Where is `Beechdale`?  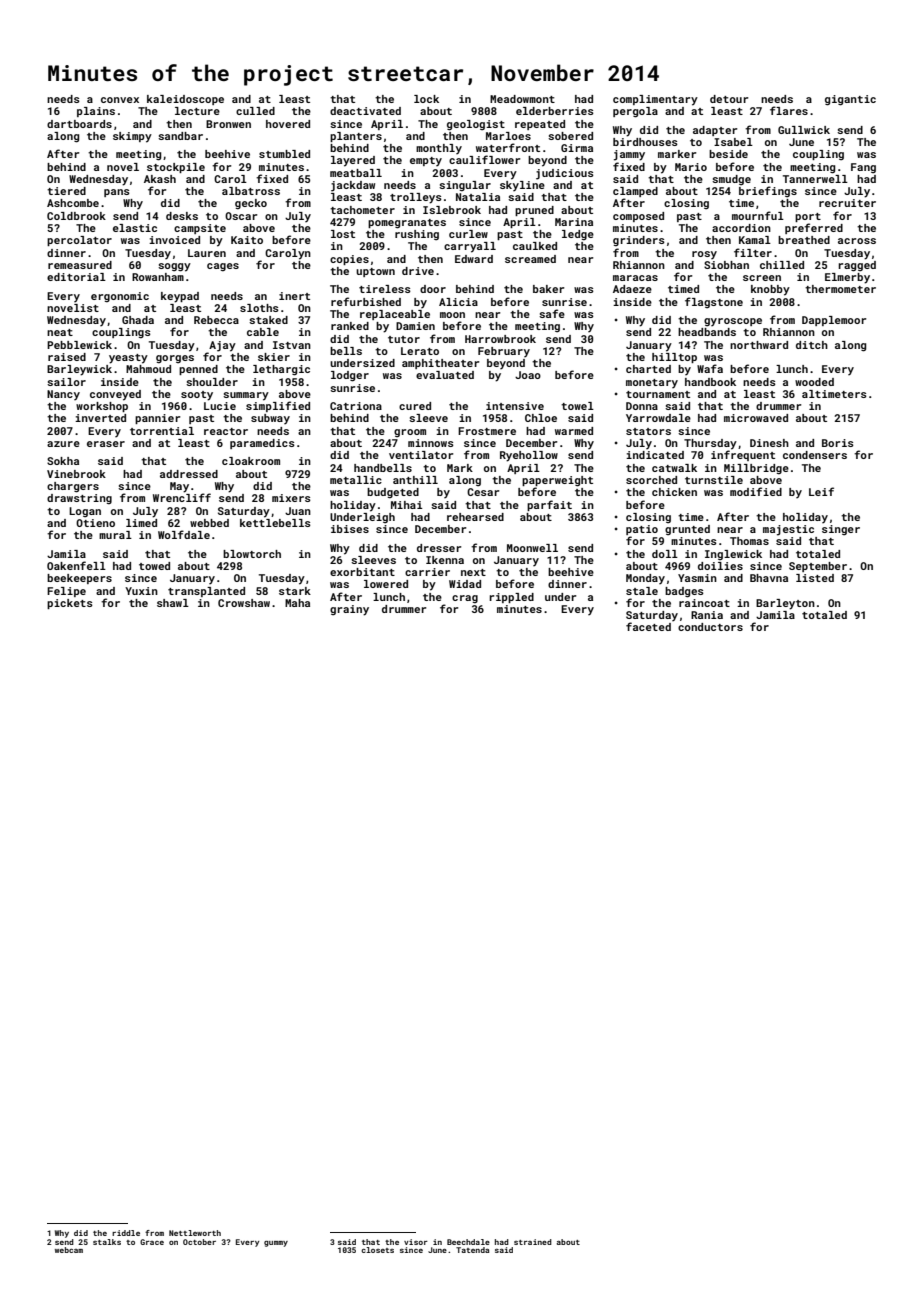 Beechdale is located at coordinates (468, 1242).
